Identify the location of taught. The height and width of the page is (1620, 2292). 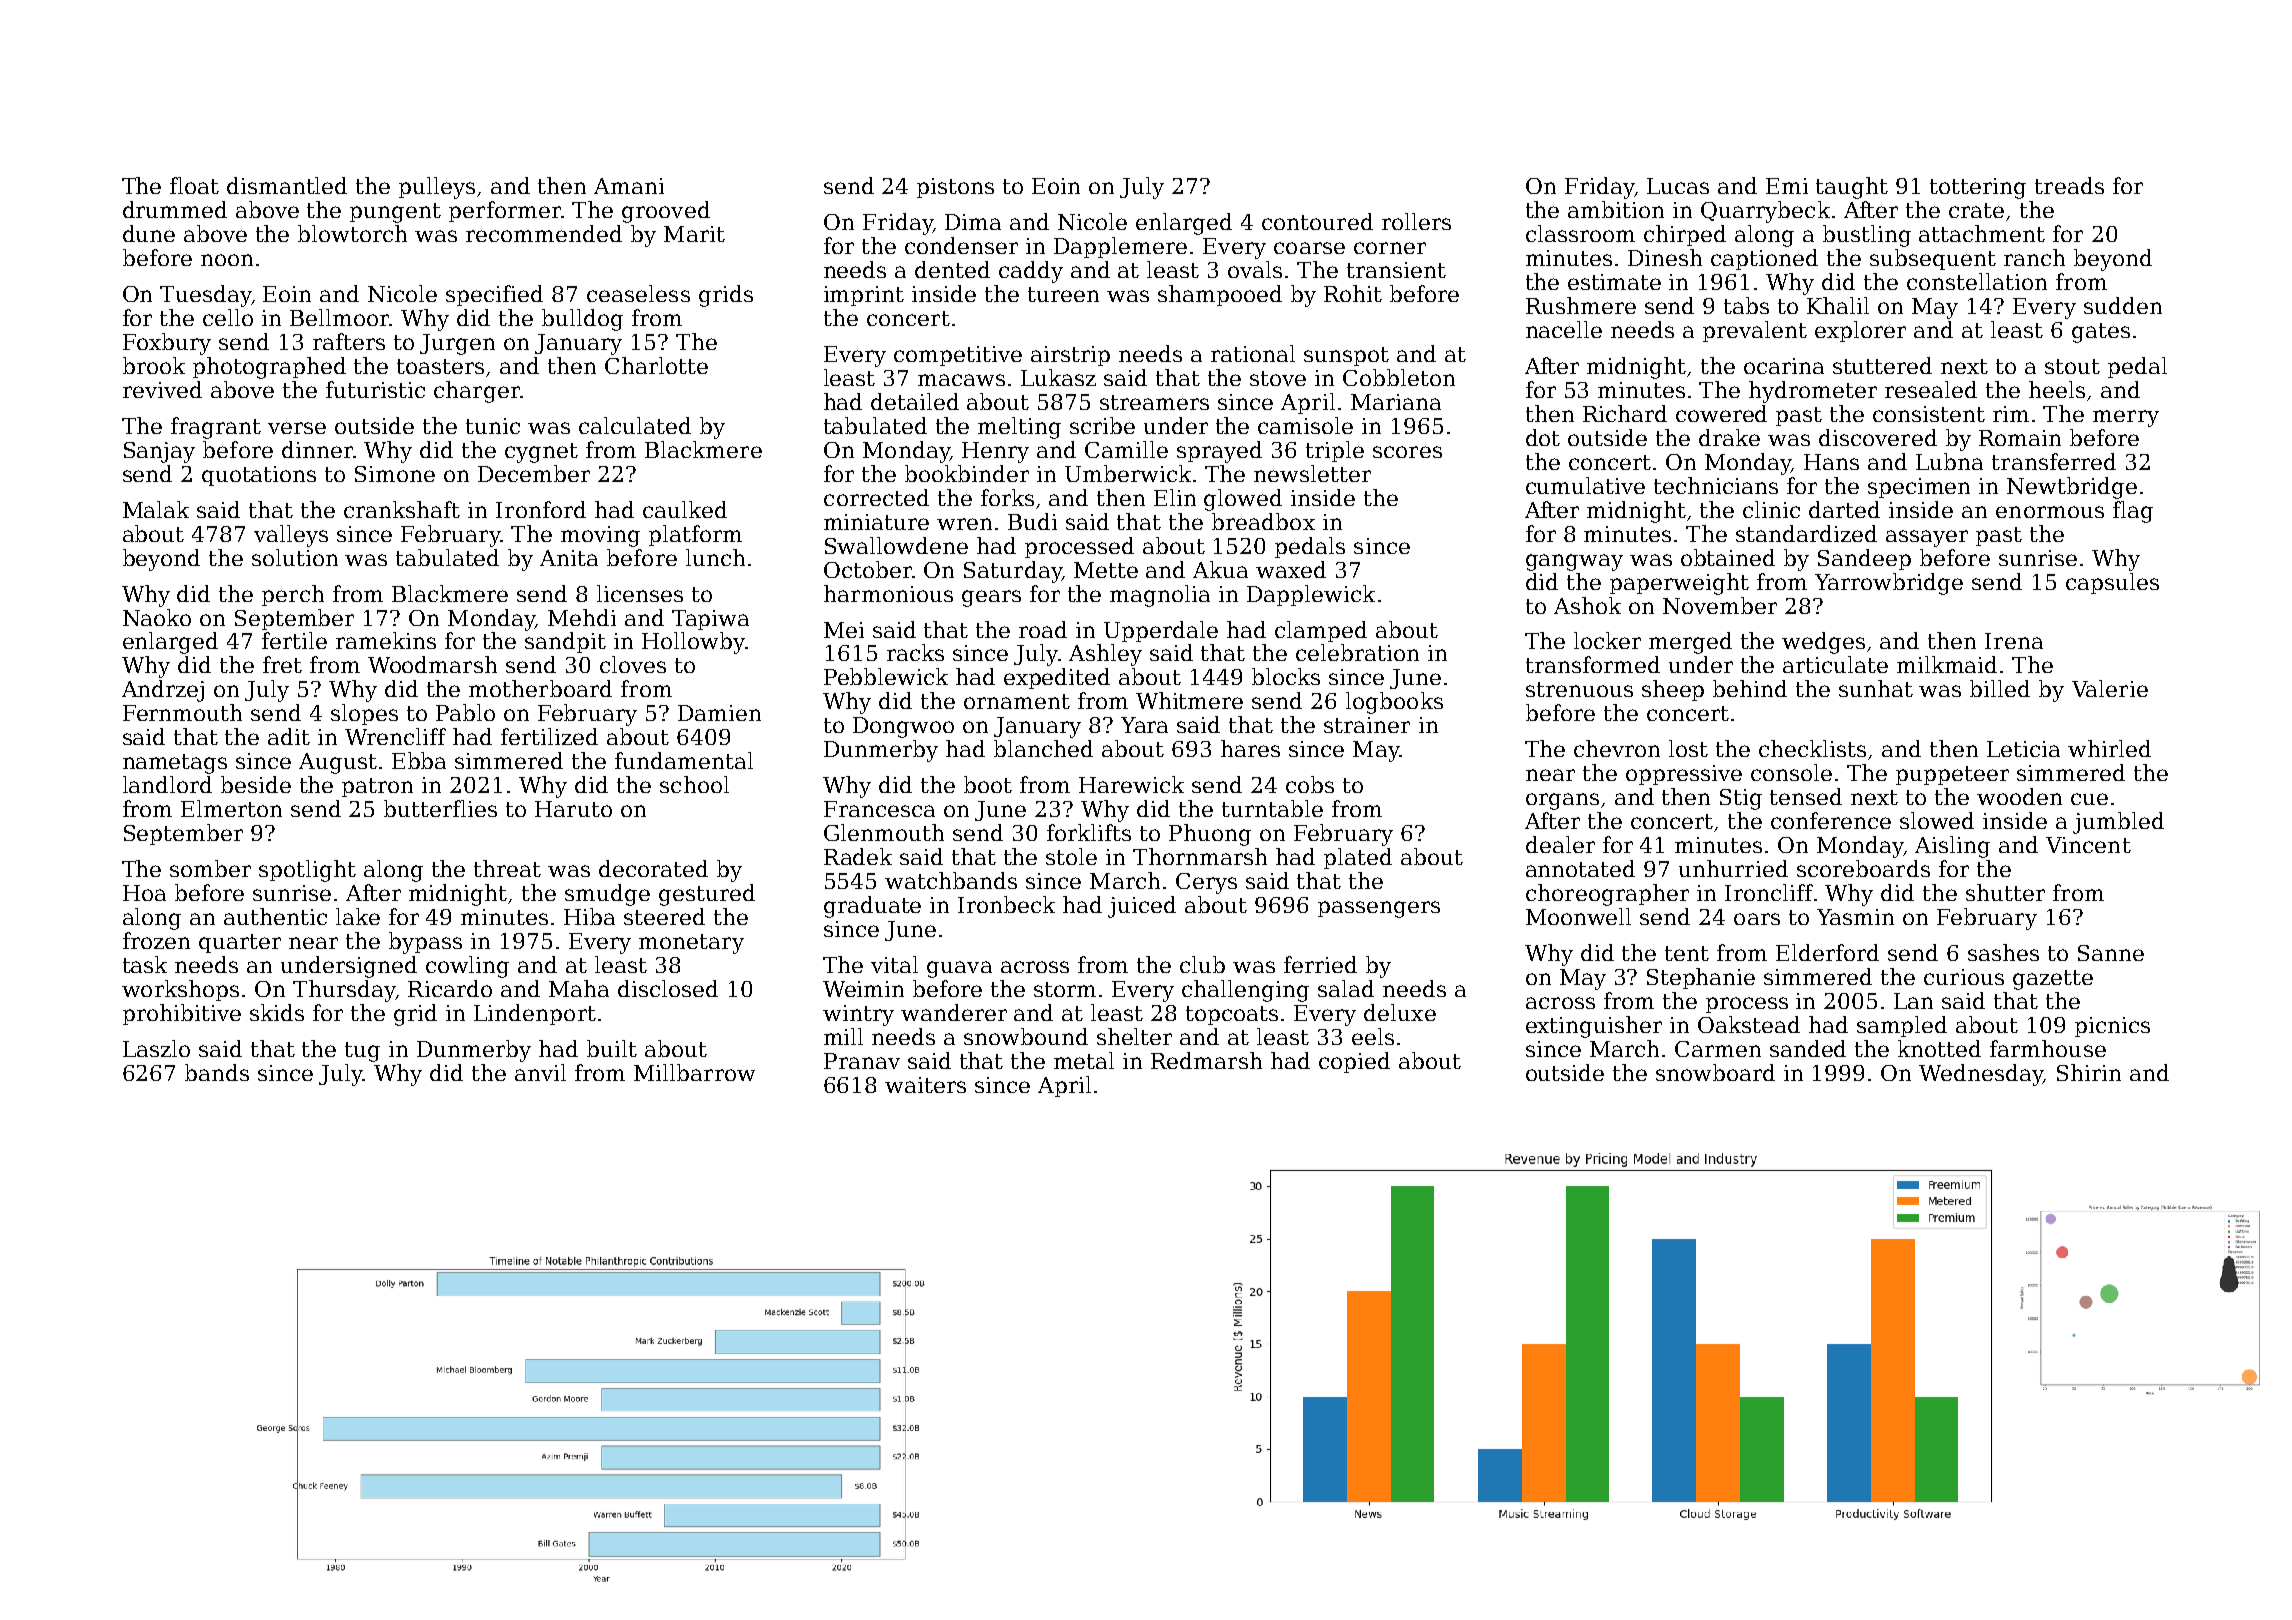
(1852, 188).
